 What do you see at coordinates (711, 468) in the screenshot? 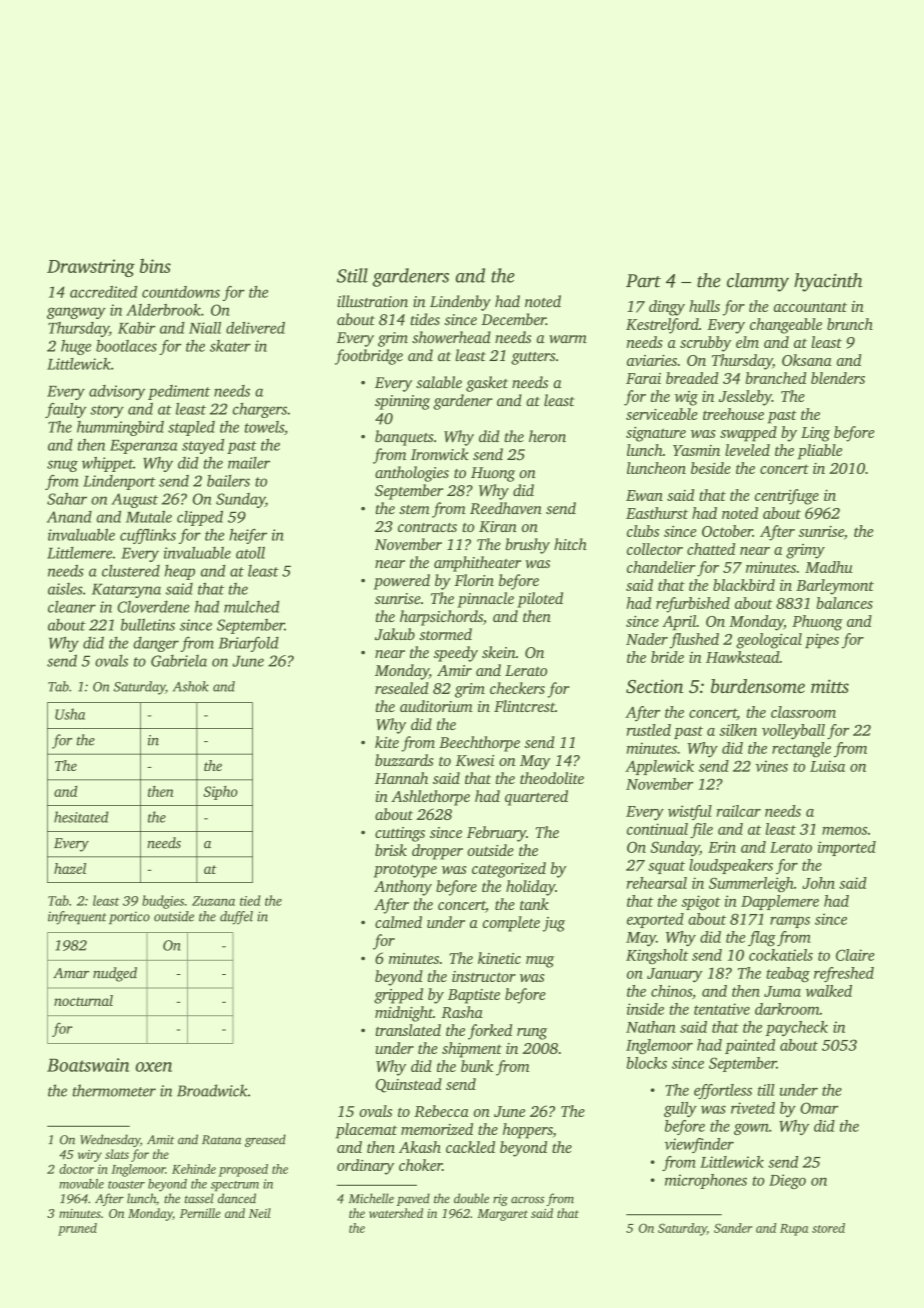
I see `beside` at bounding box center [711, 468].
